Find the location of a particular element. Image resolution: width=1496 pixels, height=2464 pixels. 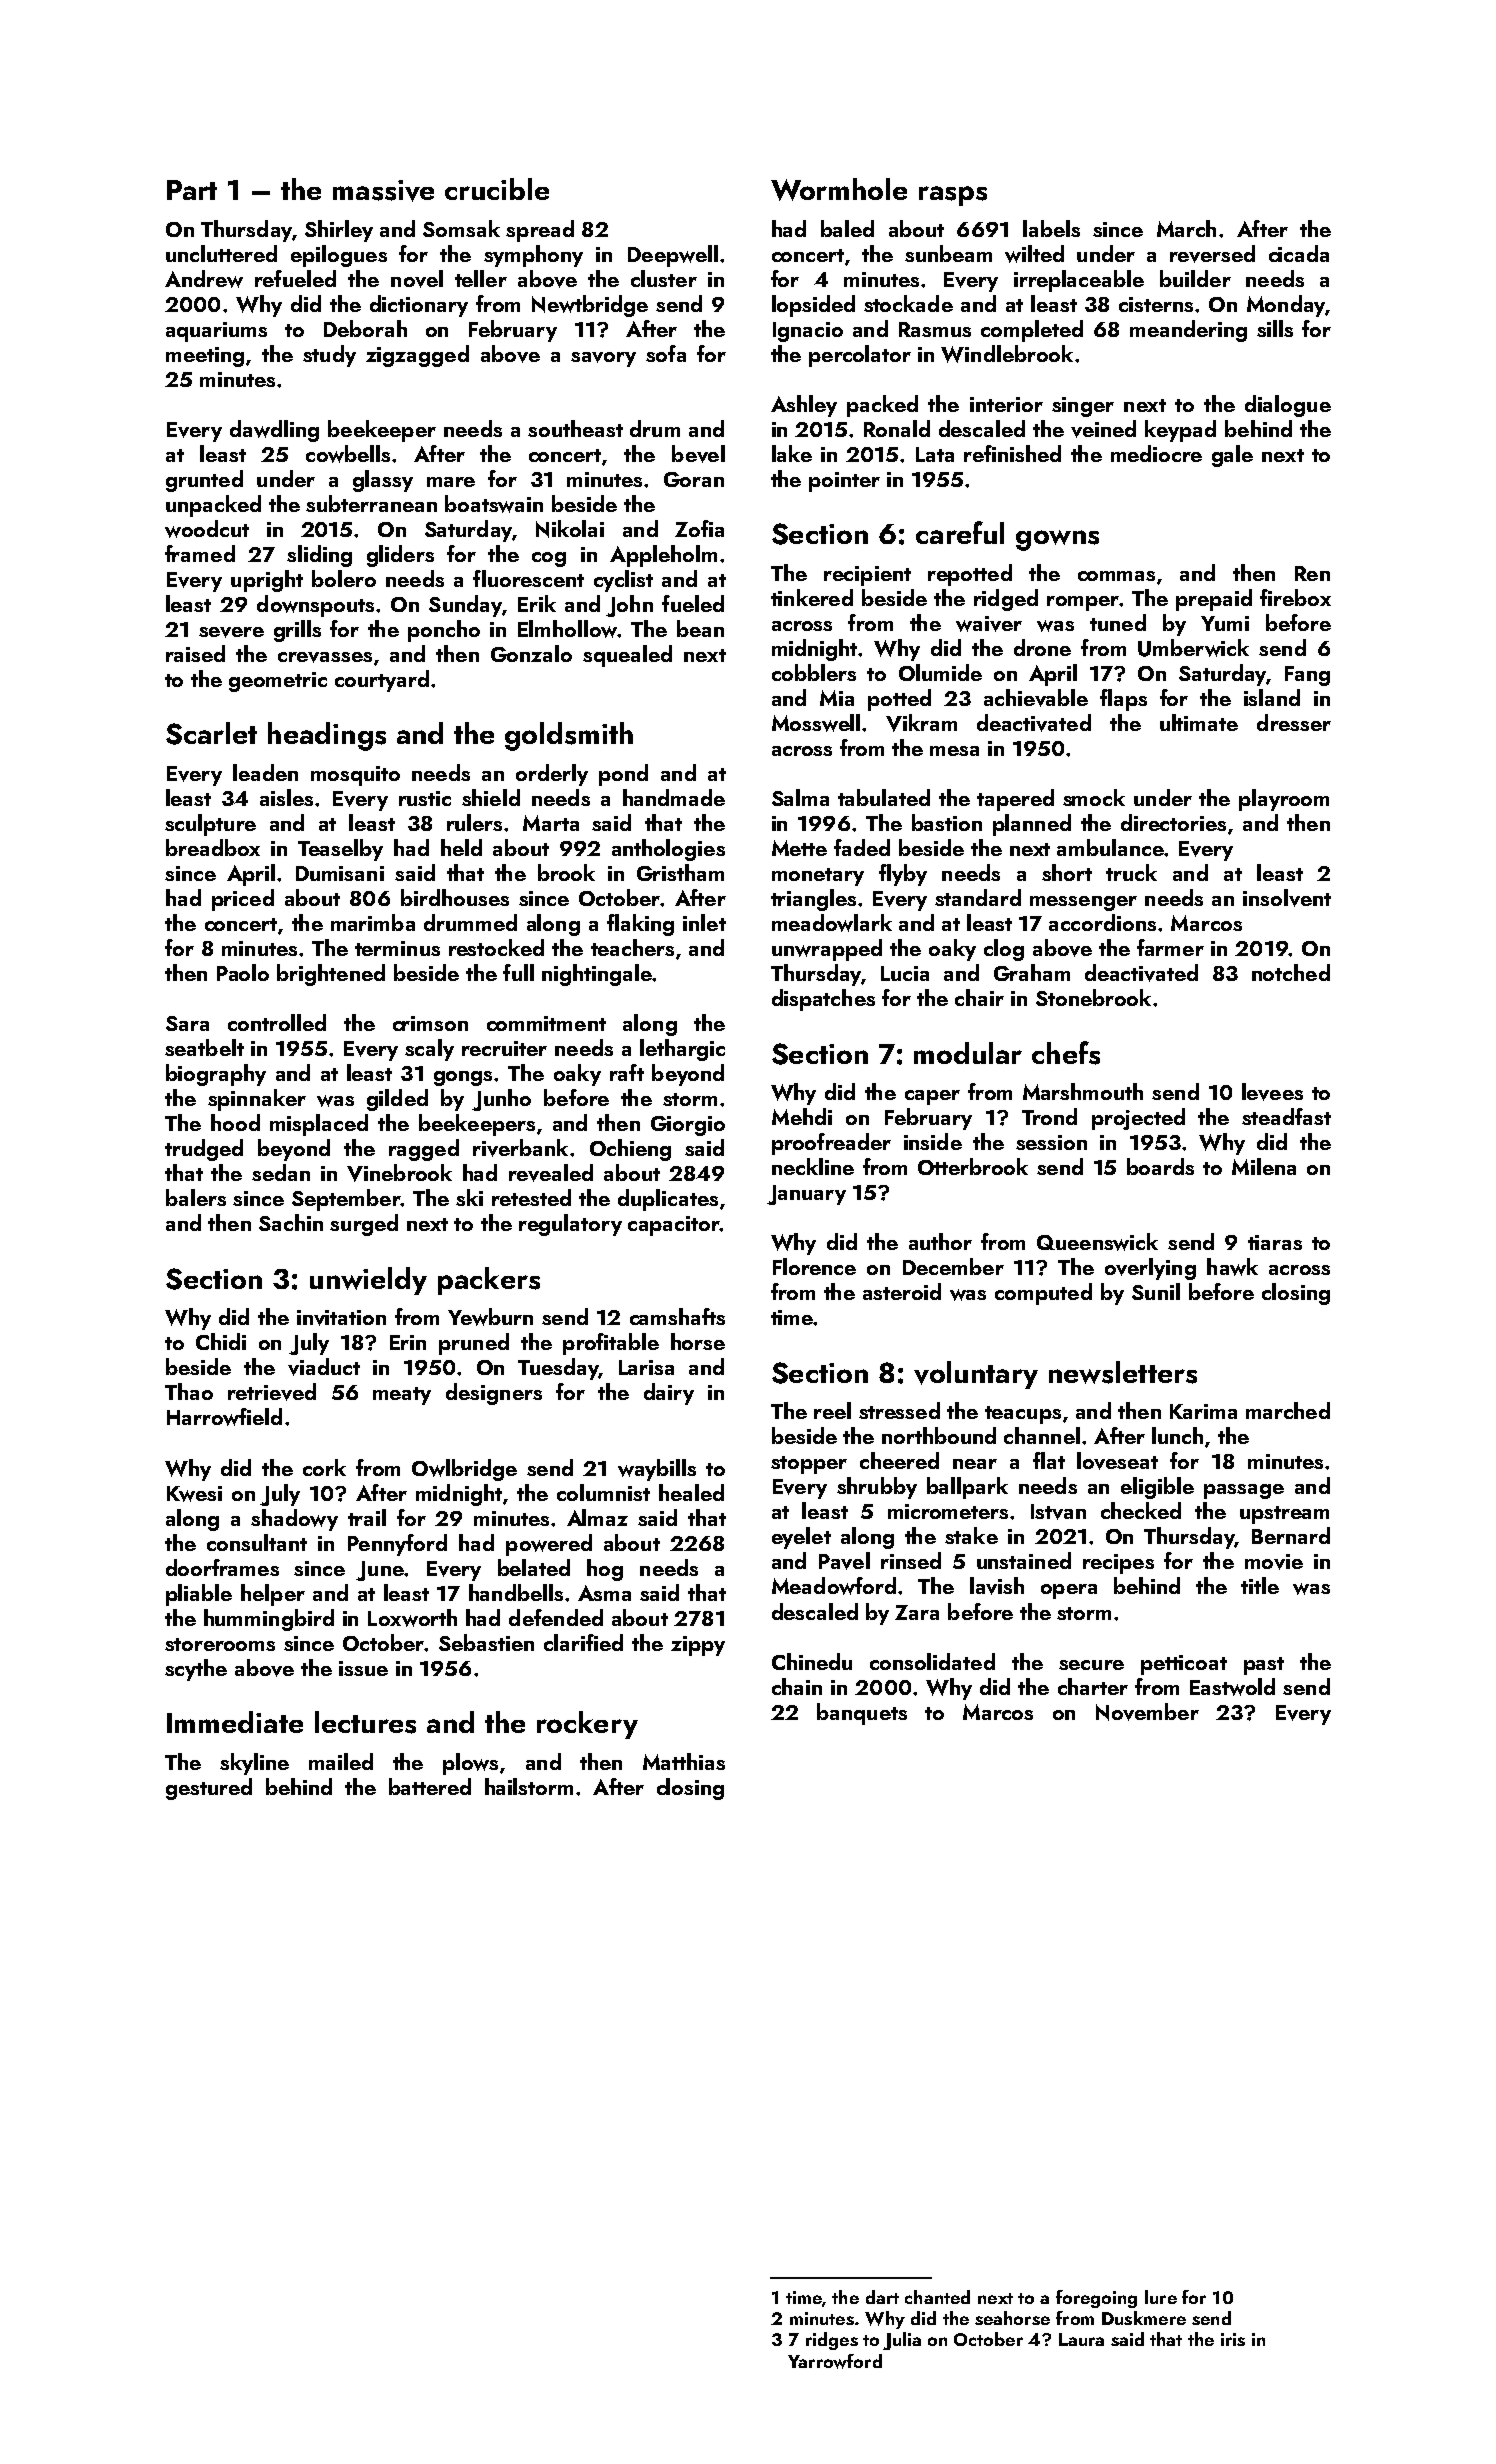

leaden is located at coordinates (265, 772).
